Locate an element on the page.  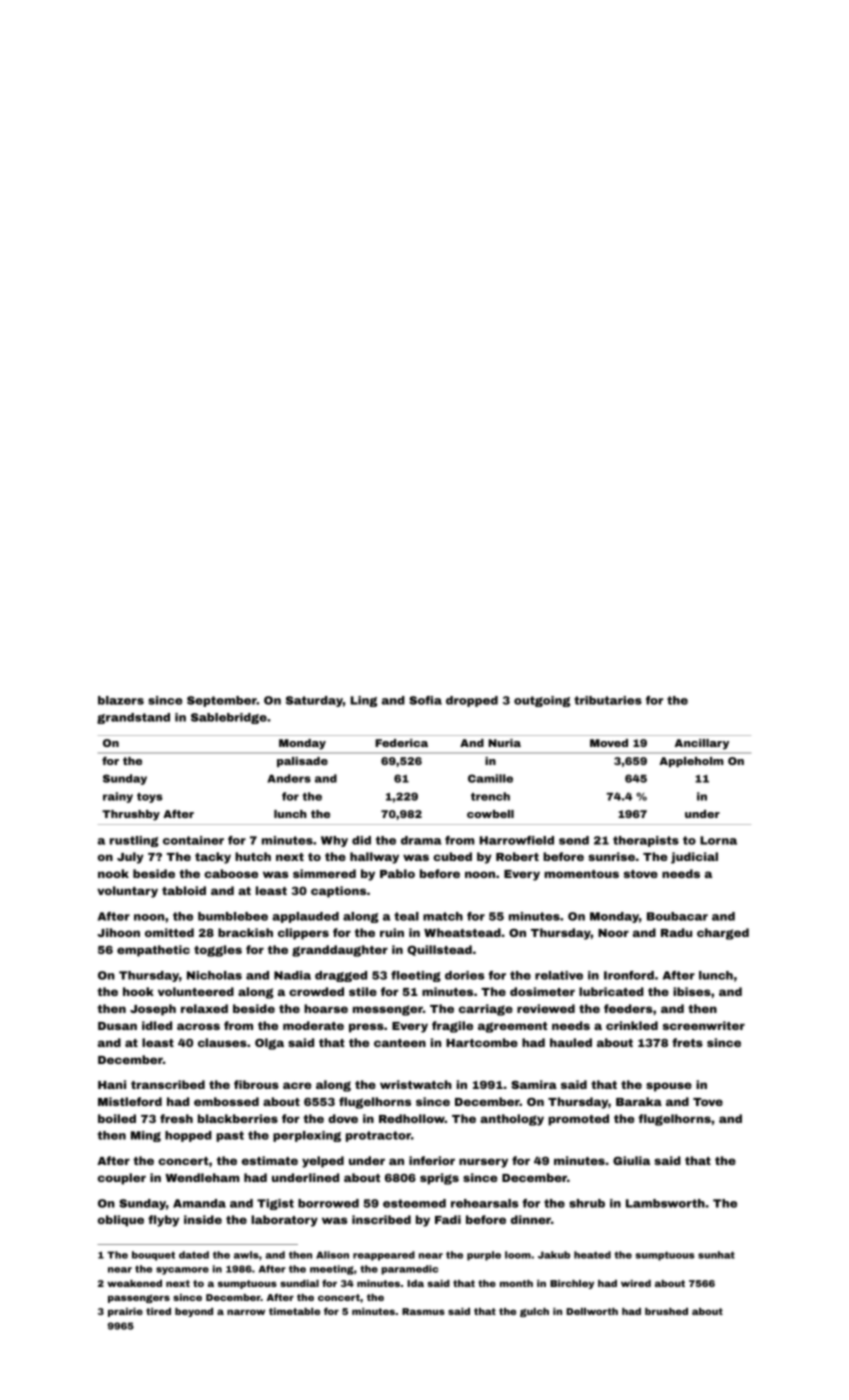
Samira is located at coordinates (534, 1084).
